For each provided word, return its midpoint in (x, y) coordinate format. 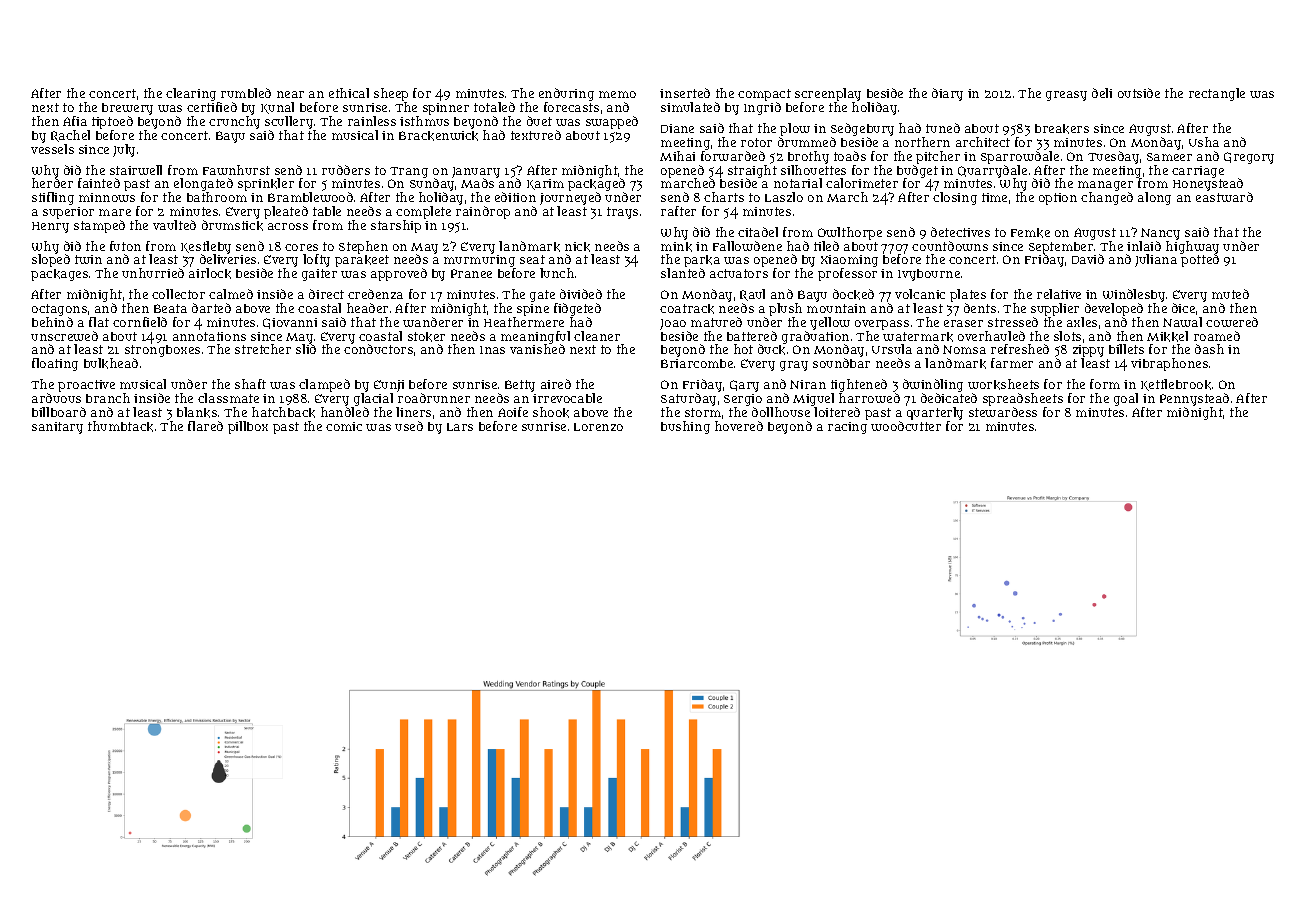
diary (947, 94)
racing (847, 428)
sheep (391, 94)
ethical (349, 93)
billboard (59, 412)
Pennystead (1194, 399)
